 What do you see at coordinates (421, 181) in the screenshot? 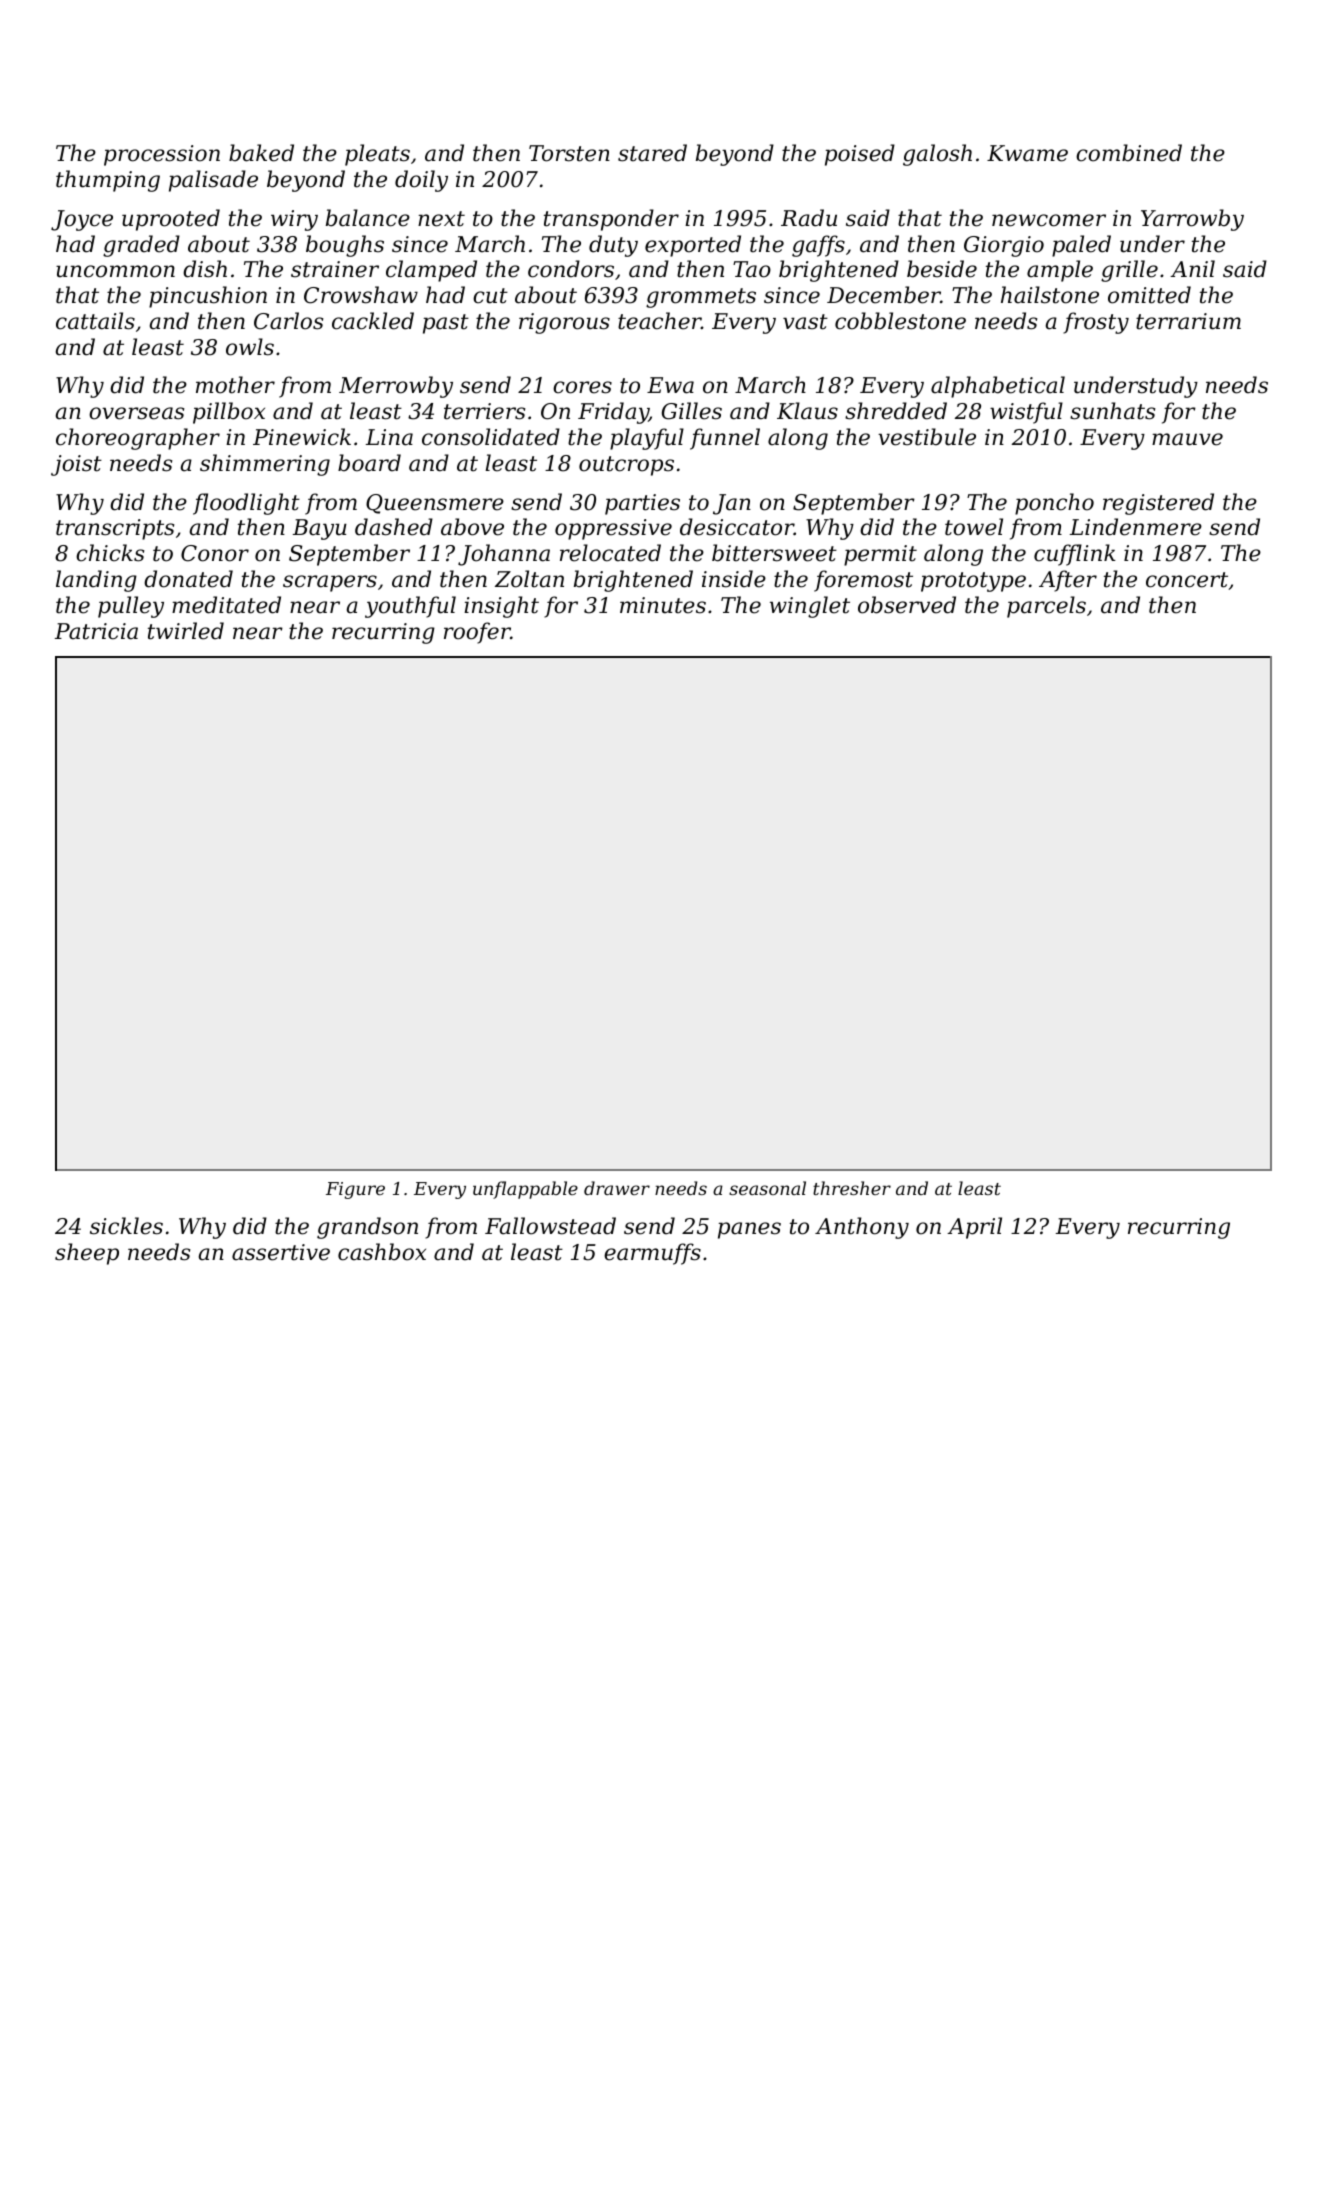
I see `doily` at bounding box center [421, 181].
